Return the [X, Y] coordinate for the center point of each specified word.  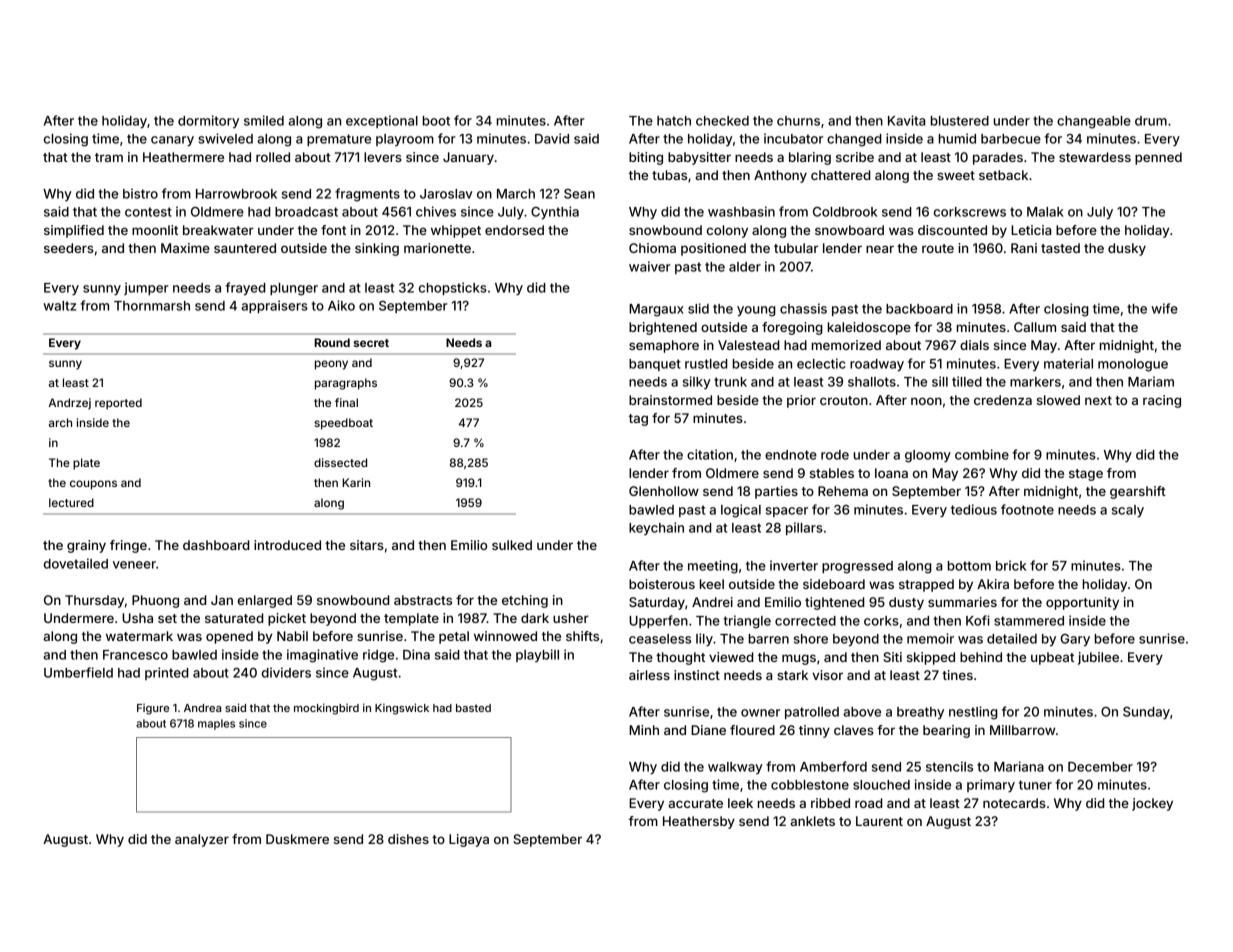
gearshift [1138, 492]
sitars [367, 545]
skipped [931, 658]
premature [339, 140]
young [756, 311]
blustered [960, 121]
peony [331, 365]
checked [722, 121]
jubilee [1098, 658]
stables [832, 473]
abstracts [423, 600]
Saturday [657, 603]
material [1068, 363]
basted [473, 708]
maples [216, 724]
